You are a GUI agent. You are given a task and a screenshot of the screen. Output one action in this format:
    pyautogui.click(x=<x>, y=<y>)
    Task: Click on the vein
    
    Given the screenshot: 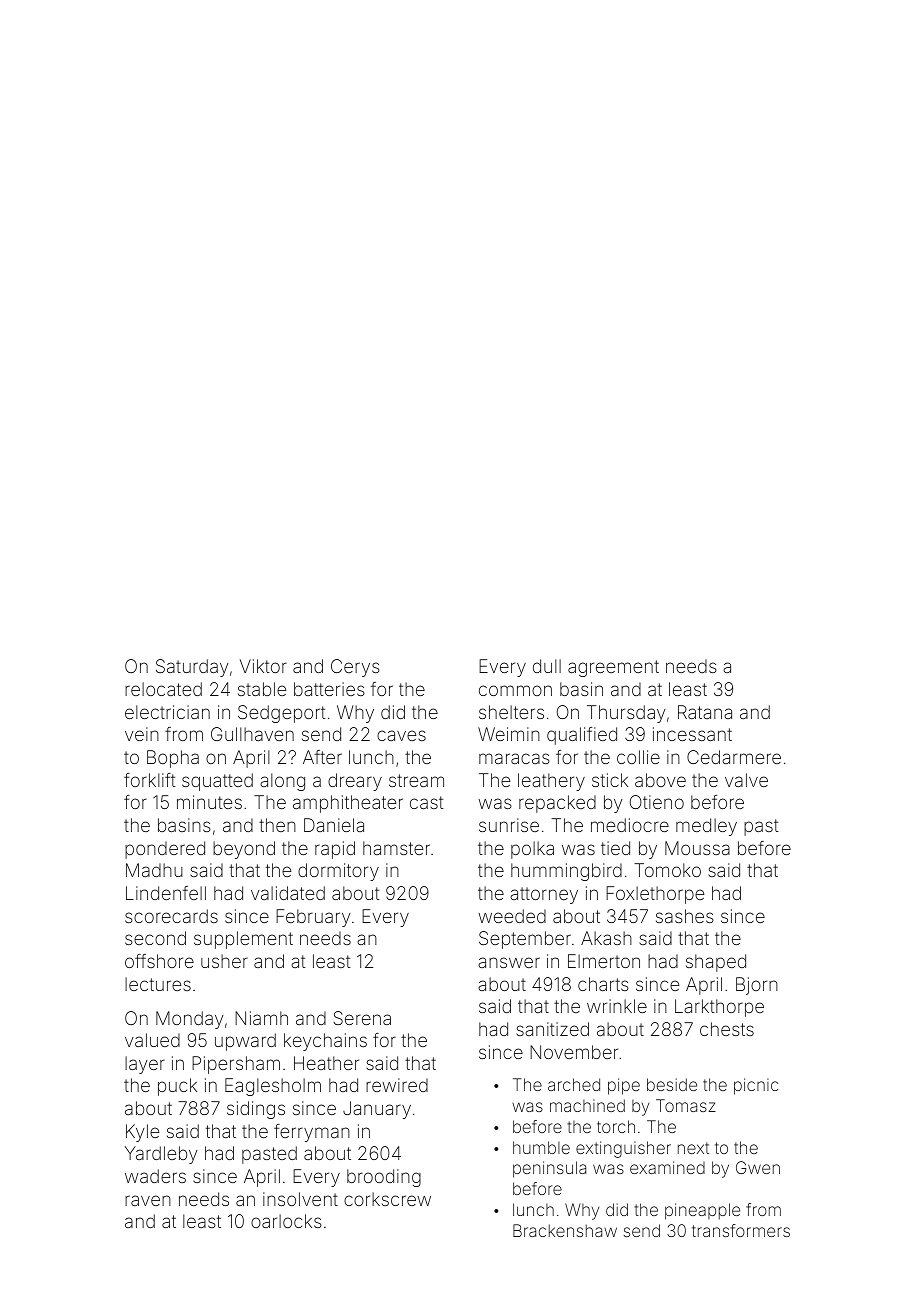 What is the action you would take?
    pyautogui.click(x=142, y=734)
